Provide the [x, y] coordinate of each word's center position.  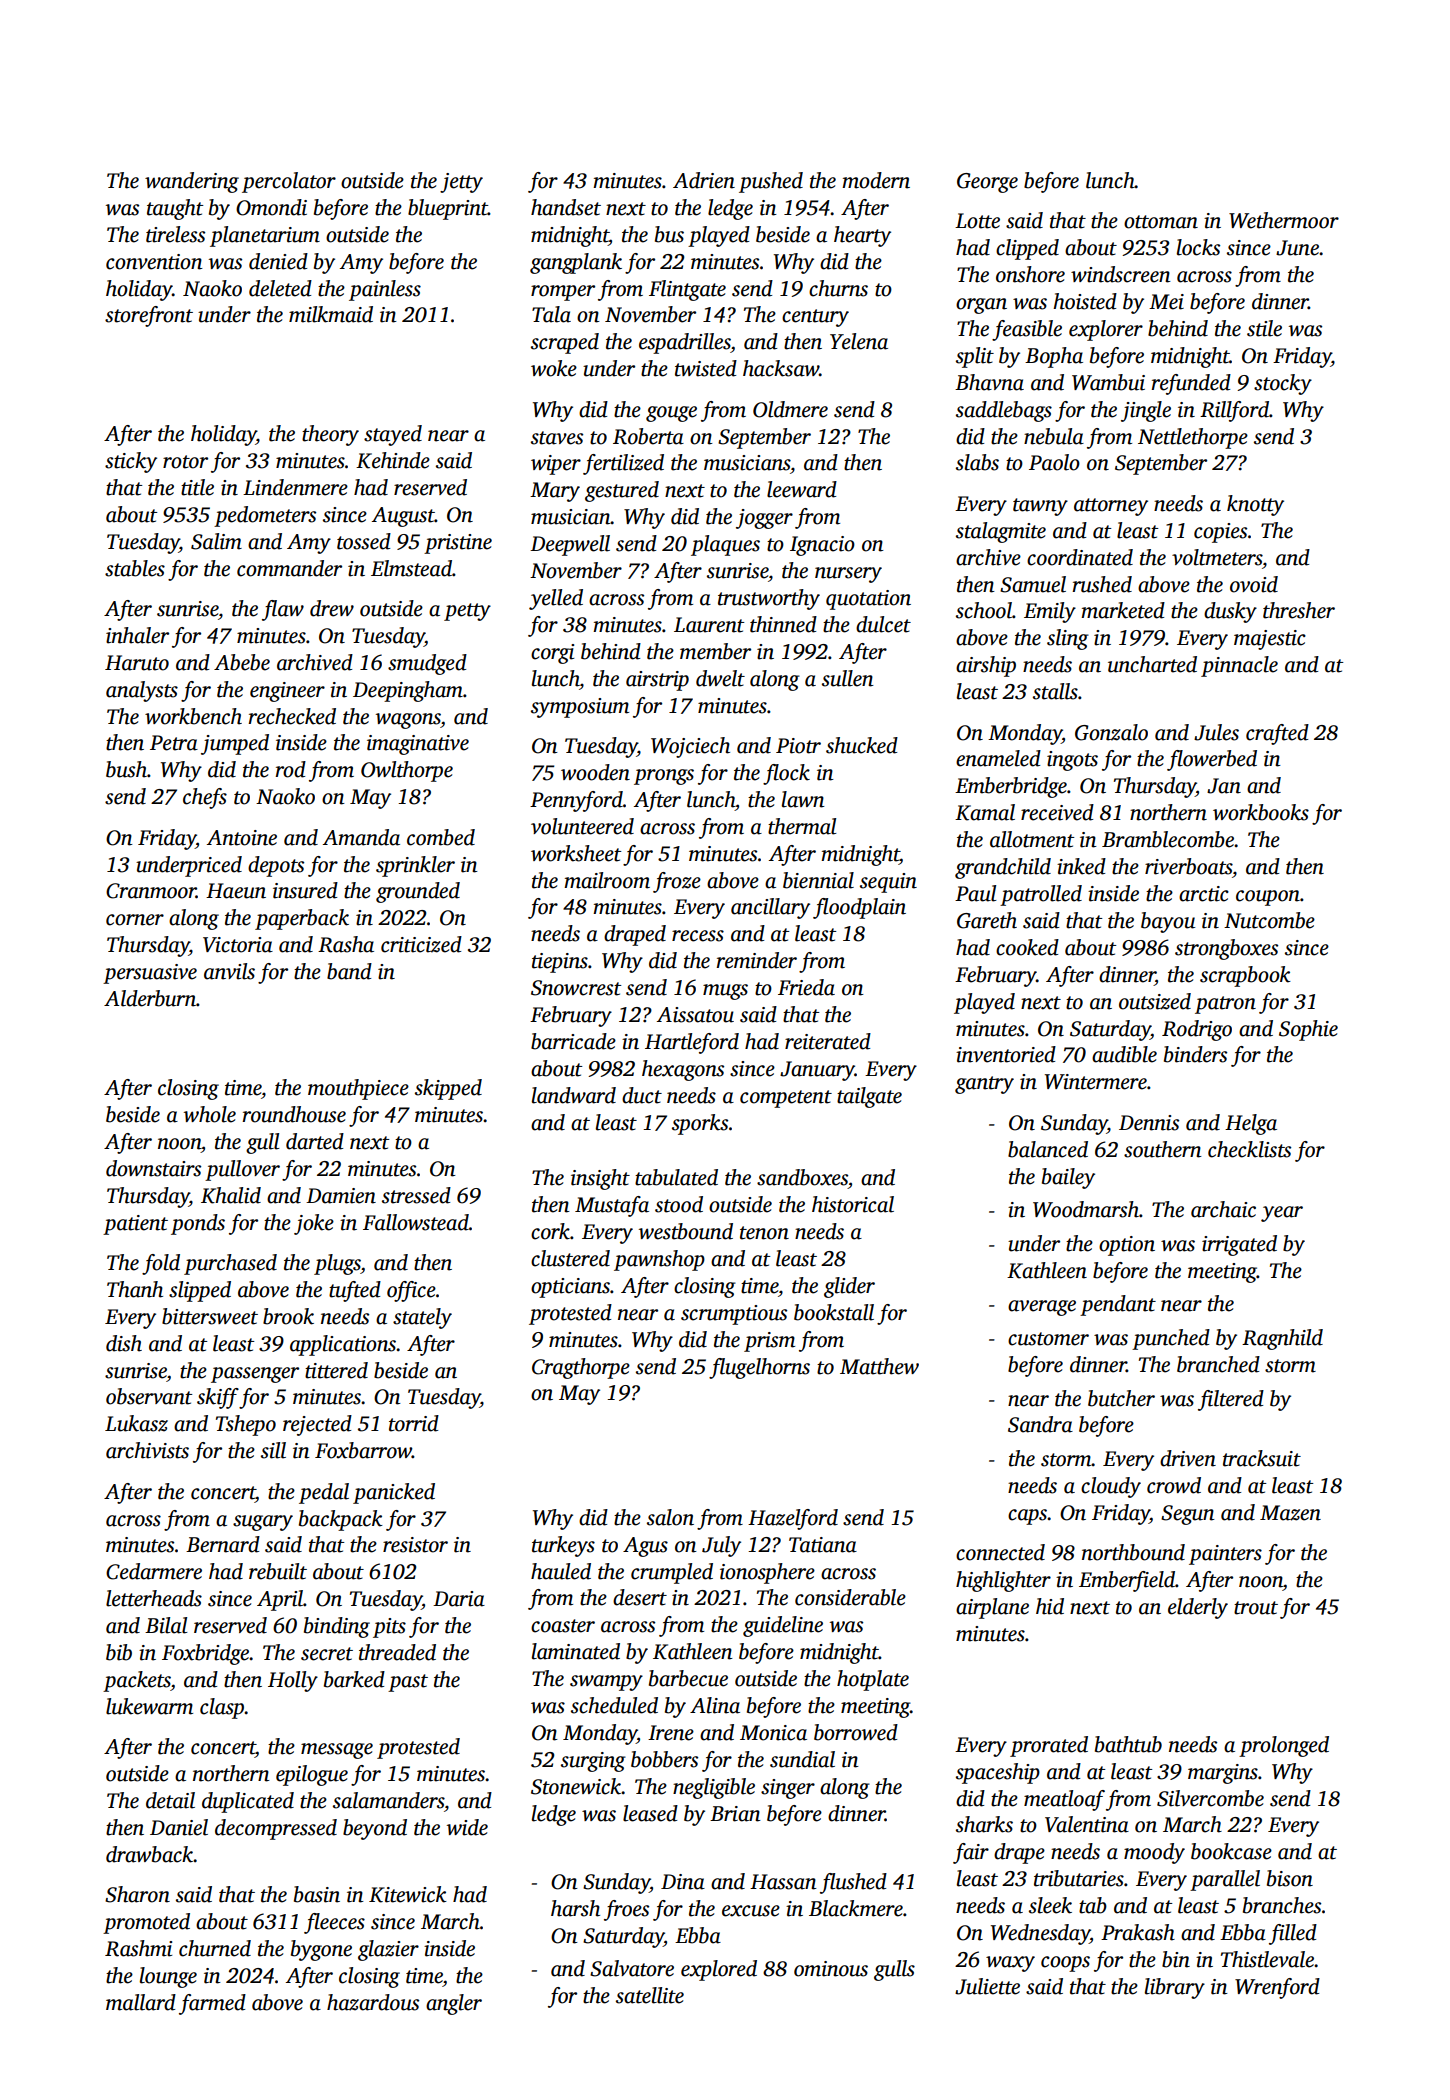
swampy [606, 1683]
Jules [1216, 732]
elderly [1198, 1608]
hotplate [873, 1680]
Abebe [242, 662]
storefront [149, 316]
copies [1220, 533]
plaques [725, 545]
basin [317, 1894]
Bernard [223, 1544]
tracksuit [1262, 1458]
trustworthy [769, 599]
